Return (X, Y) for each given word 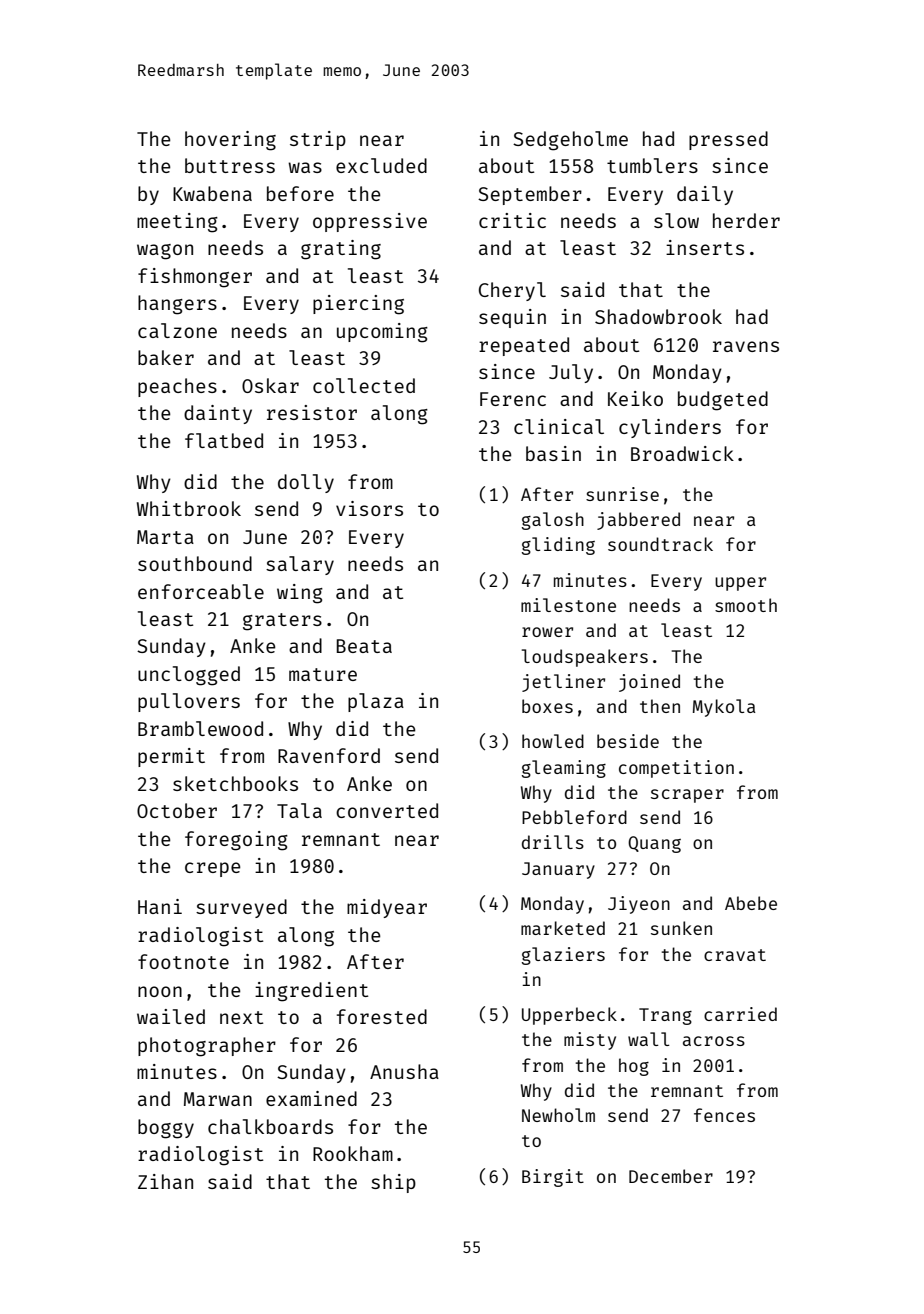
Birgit (553, 1178)
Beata (364, 646)
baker (166, 357)
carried (740, 1014)
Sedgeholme (570, 141)
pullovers (189, 702)
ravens (746, 346)
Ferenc (513, 399)
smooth (746, 605)
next (241, 1017)
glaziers (563, 956)
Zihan (165, 1181)
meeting (177, 223)
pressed (728, 140)
